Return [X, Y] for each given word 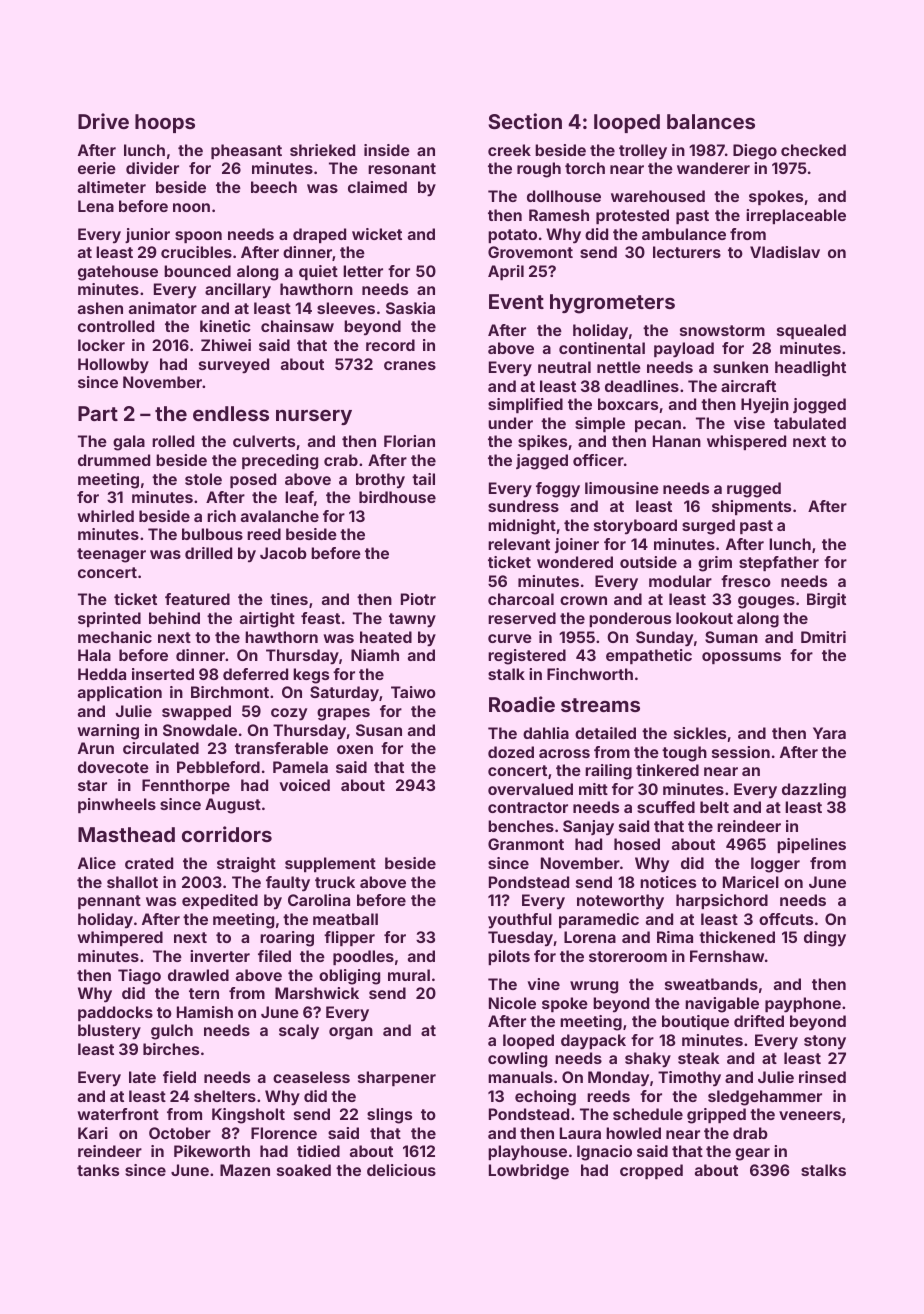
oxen [355, 749]
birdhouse [397, 497]
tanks [98, 1170]
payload [684, 350]
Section [525, 121]
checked [813, 150]
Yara [829, 733]
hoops [165, 123]
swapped [196, 712]
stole [203, 479]
